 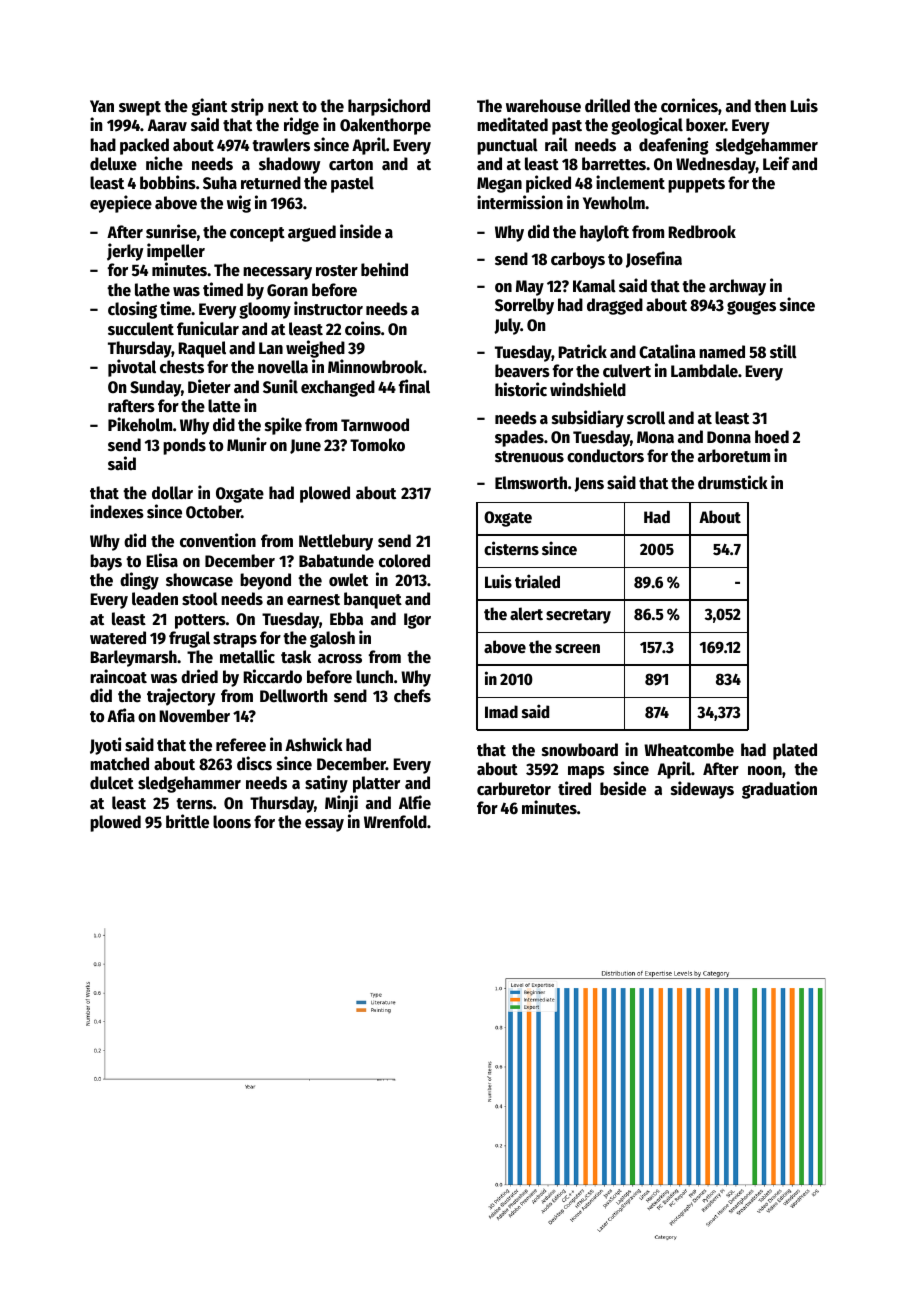 I want to click on warehouse, so click(x=543, y=106).
